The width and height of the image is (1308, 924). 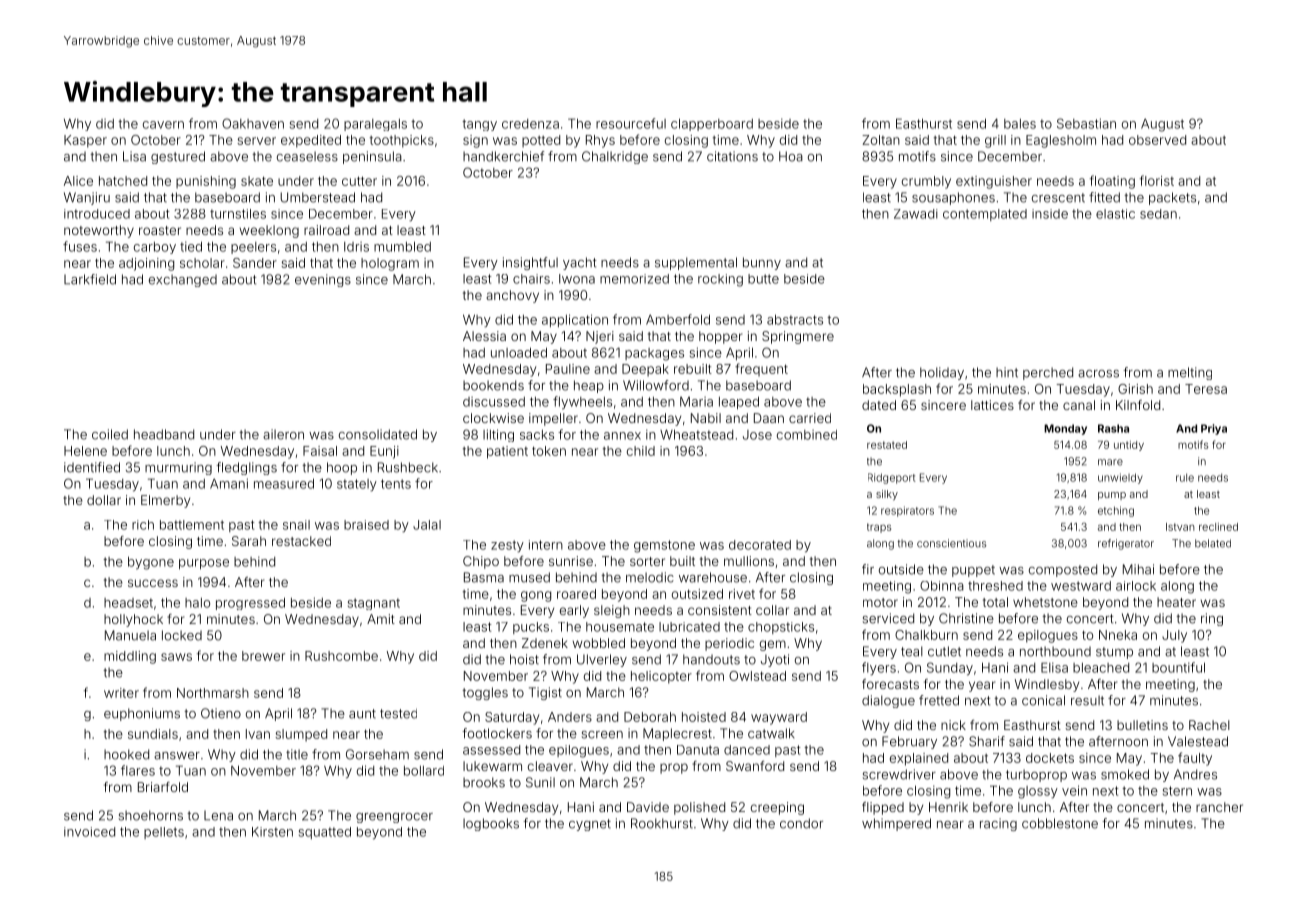 I want to click on resourceful, so click(x=631, y=123).
